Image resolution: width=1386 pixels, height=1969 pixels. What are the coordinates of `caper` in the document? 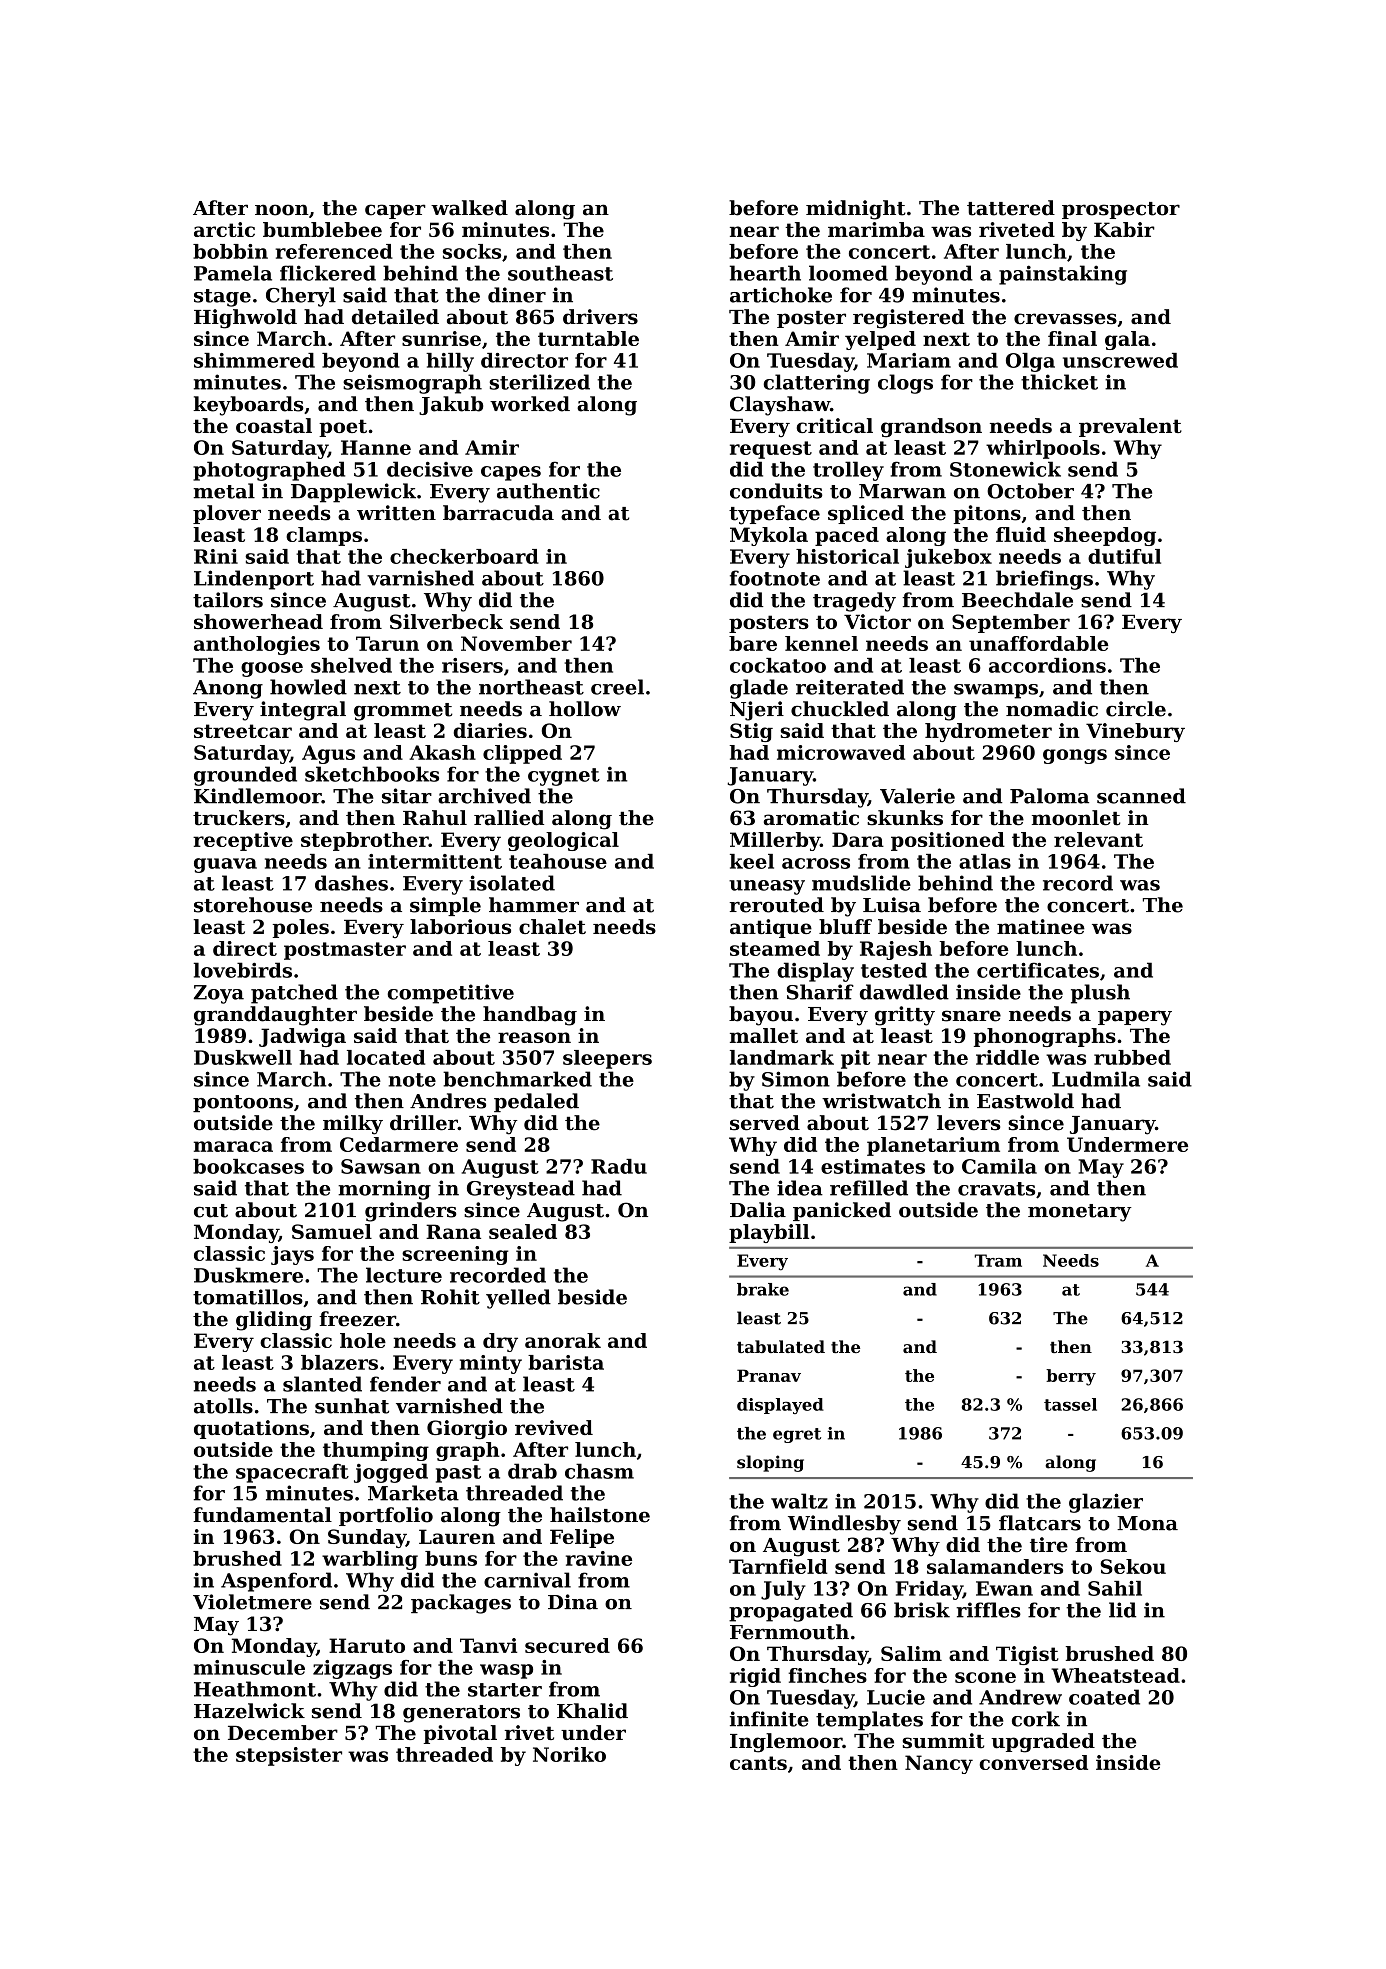 It's located at (395, 211).
